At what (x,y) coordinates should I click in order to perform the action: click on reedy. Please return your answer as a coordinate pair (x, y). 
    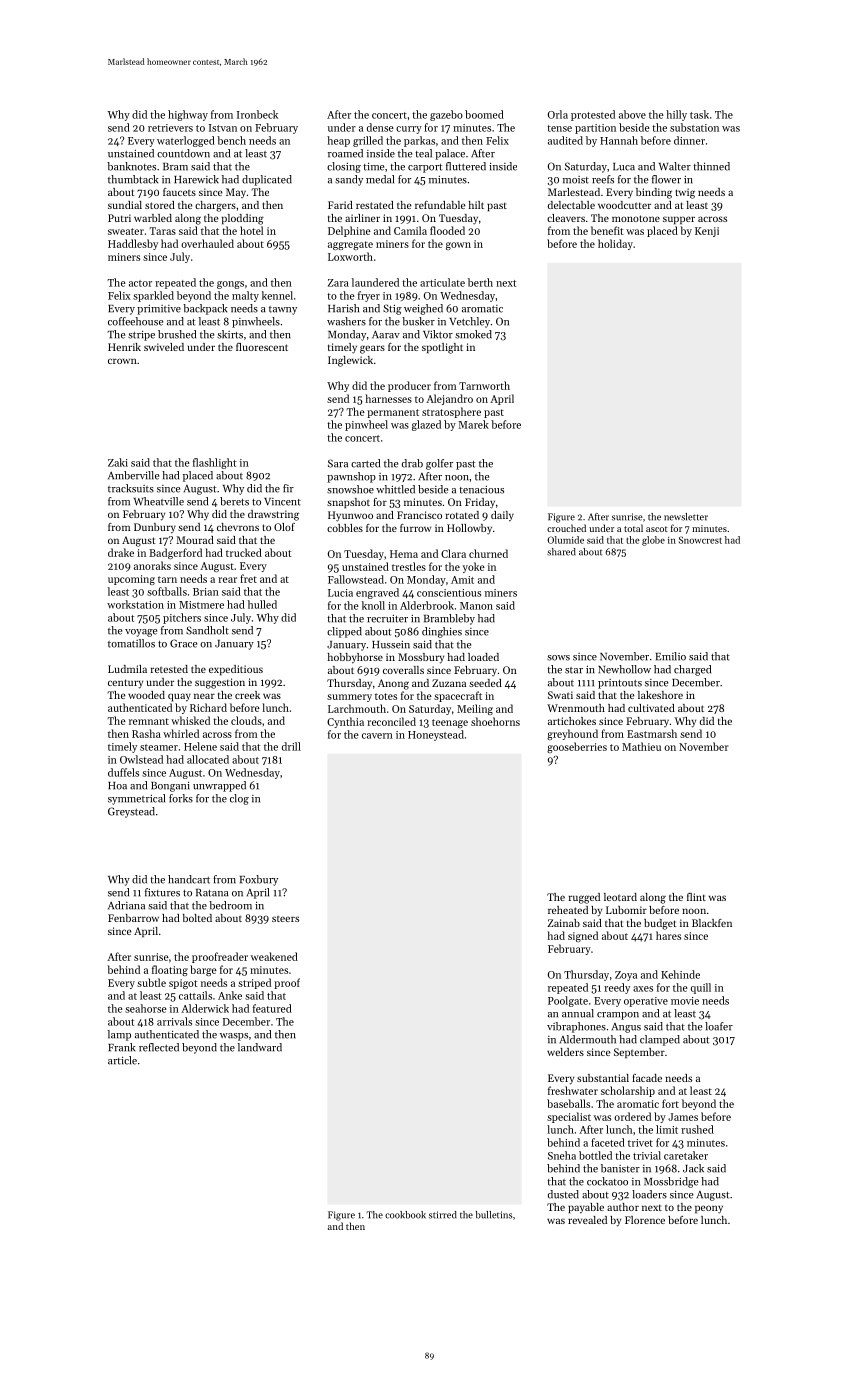
    Looking at the image, I should click on (617, 988).
